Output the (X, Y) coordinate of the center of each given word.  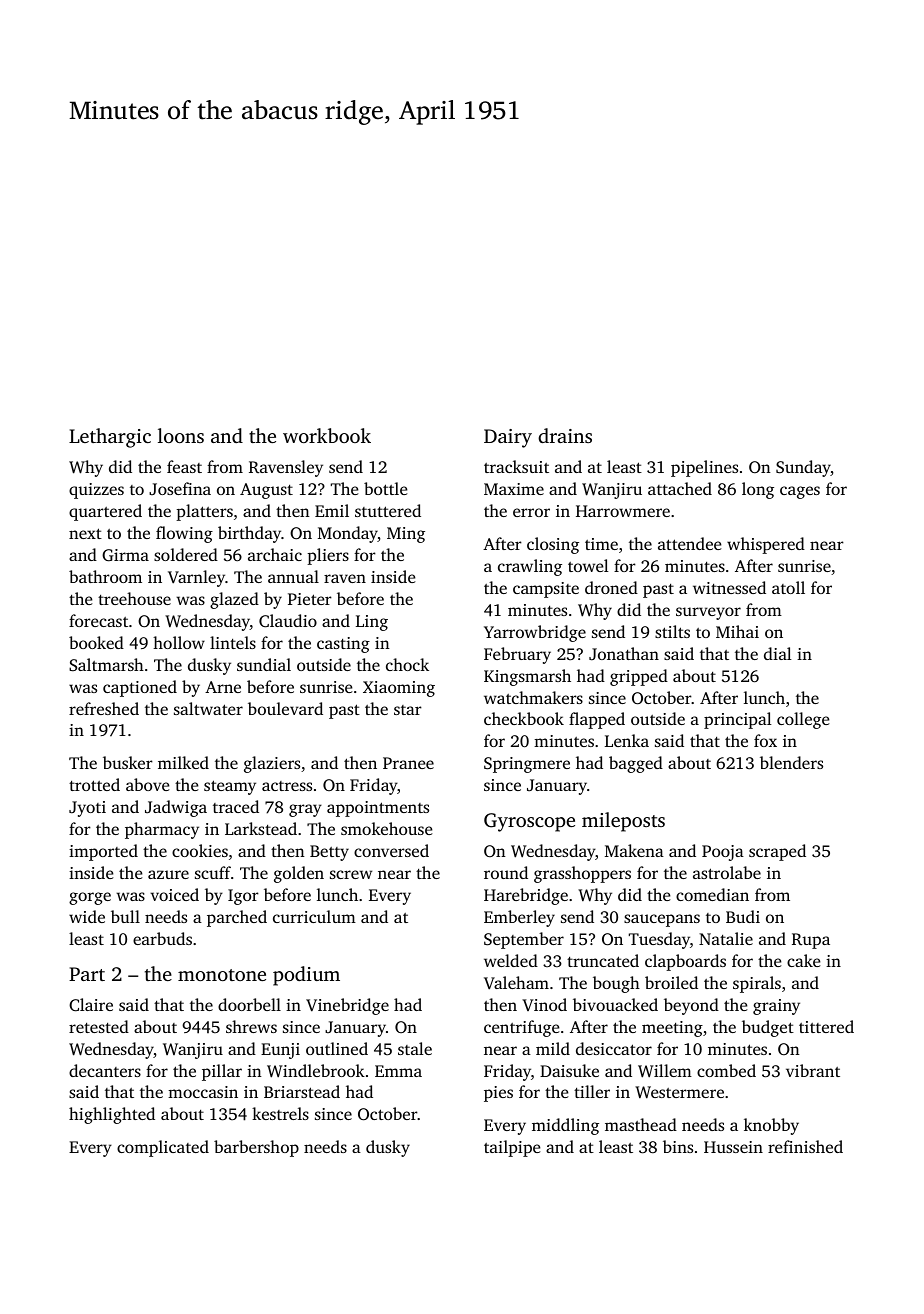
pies (498, 1094)
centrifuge (522, 1028)
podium (306, 976)
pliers (328, 556)
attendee (690, 543)
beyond (691, 1006)
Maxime (514, 489)
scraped (777, 852)
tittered (826, 1026)
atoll (788, 587)
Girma (125, 555)
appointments (378, 809)
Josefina (180, 488)
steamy (230, 787)
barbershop (256, 1148)
